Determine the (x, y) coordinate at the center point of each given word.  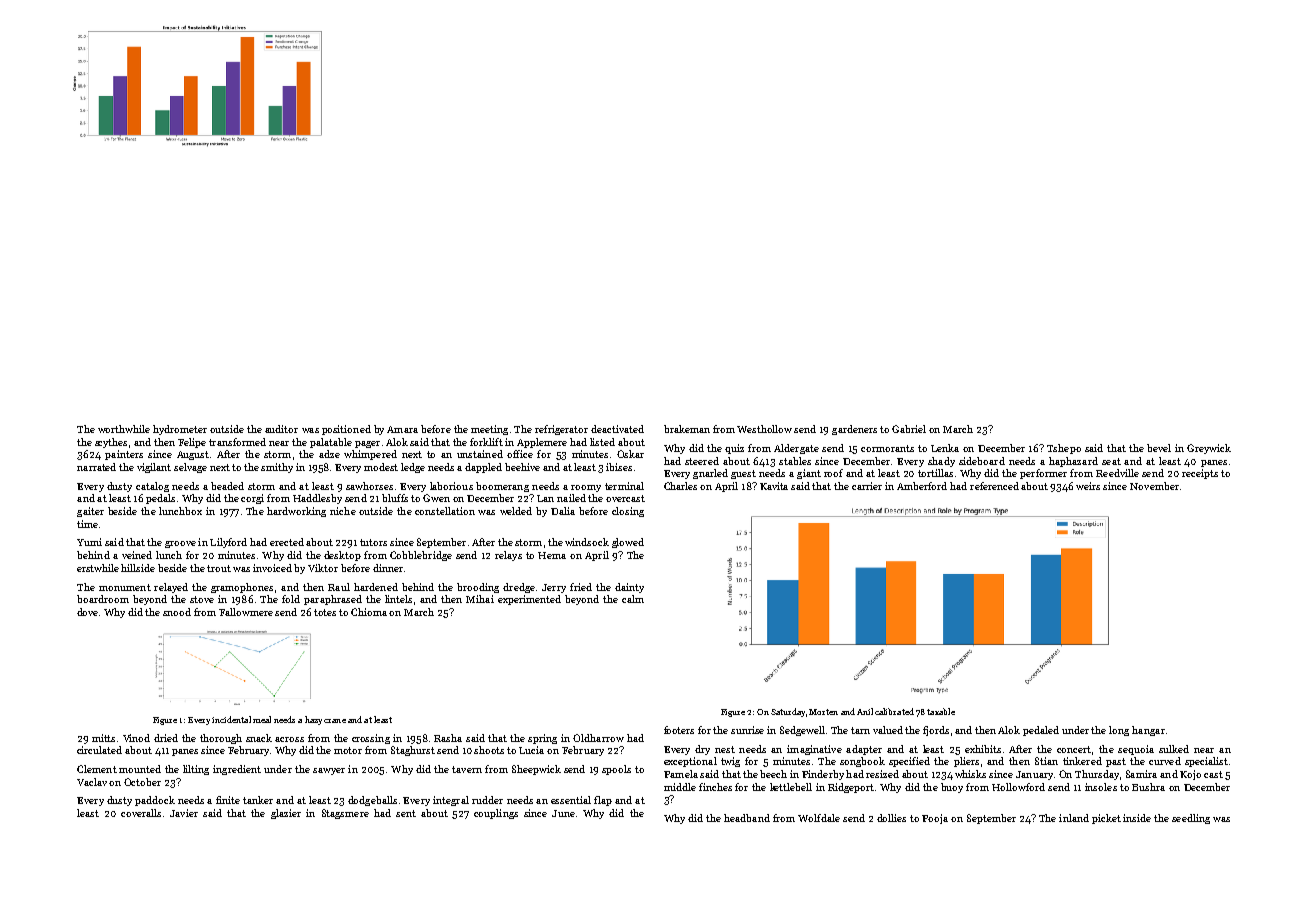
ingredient (237, 770)
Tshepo (1064, 449)
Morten (823, 712)
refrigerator (561, 430)
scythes (111, 443)
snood (177, 612)
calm (633, 599)
